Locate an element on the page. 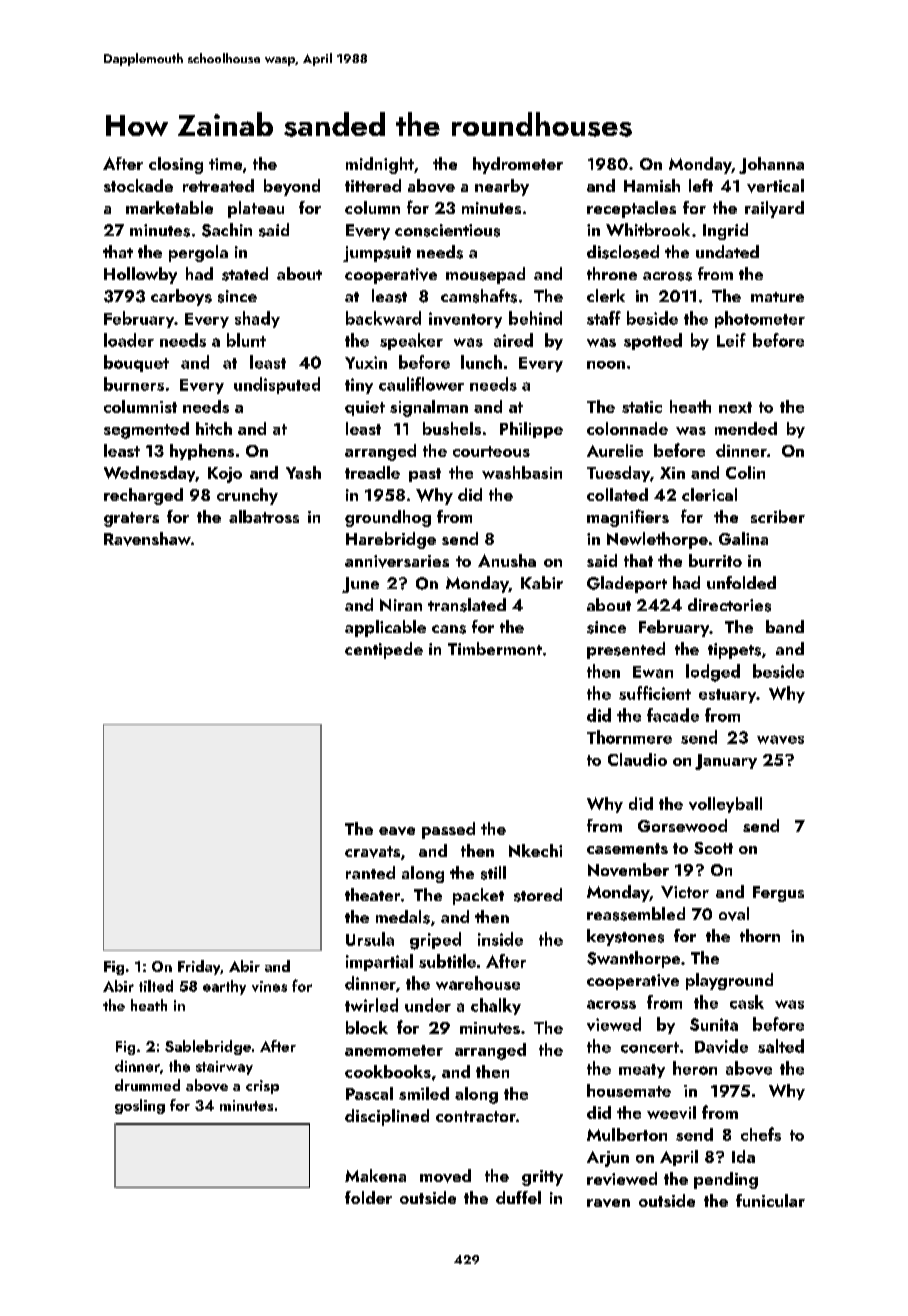 This document has height=1316, width=908. shady is located at coordinates (257, 319).
